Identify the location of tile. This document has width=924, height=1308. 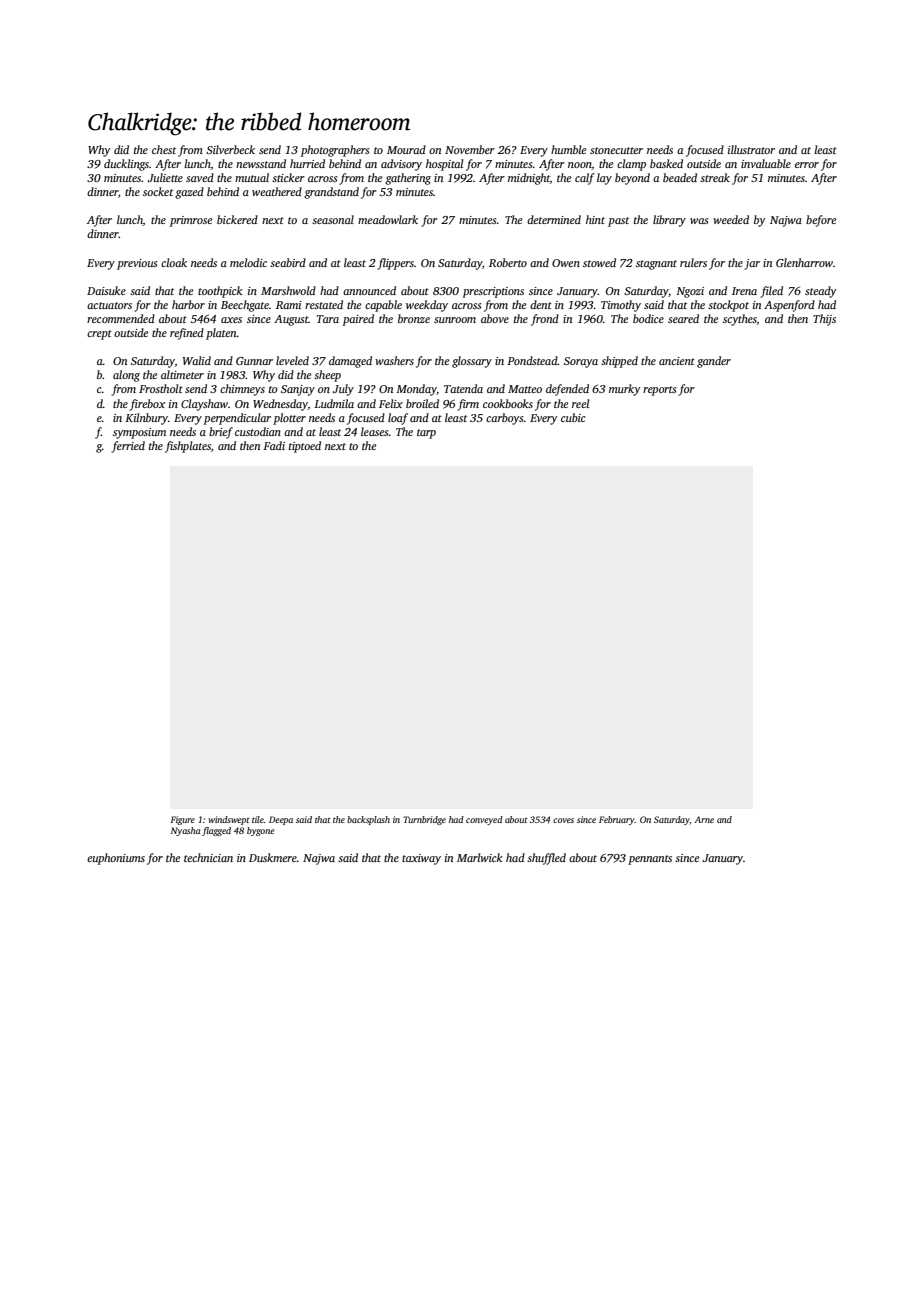
(258, 819).
